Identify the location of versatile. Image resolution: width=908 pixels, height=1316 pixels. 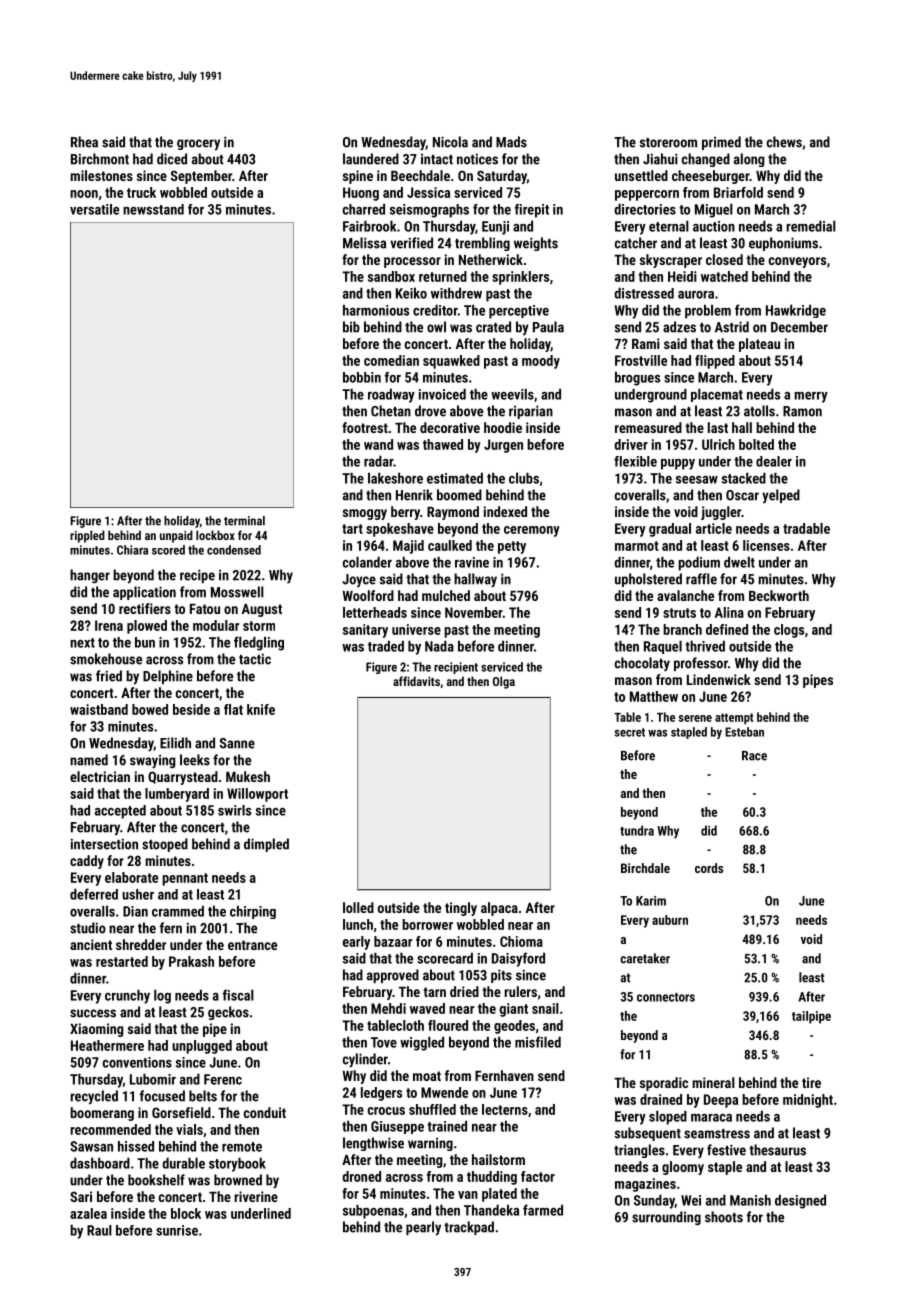
(94, 209).
